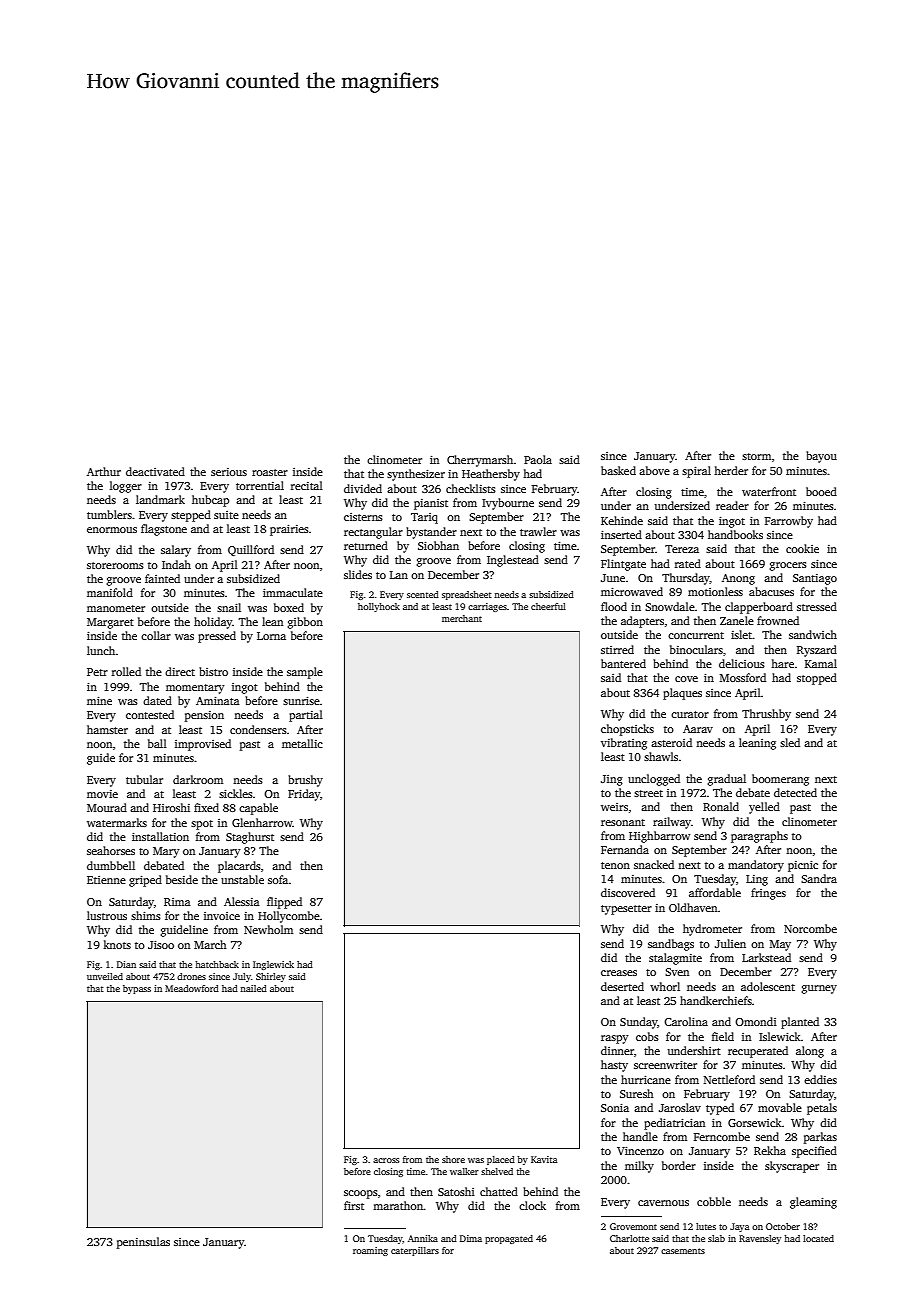  What do you see at coordinates (821, 457) in the screenshot?
I see `bayou` at bounding box center [821, 457].
